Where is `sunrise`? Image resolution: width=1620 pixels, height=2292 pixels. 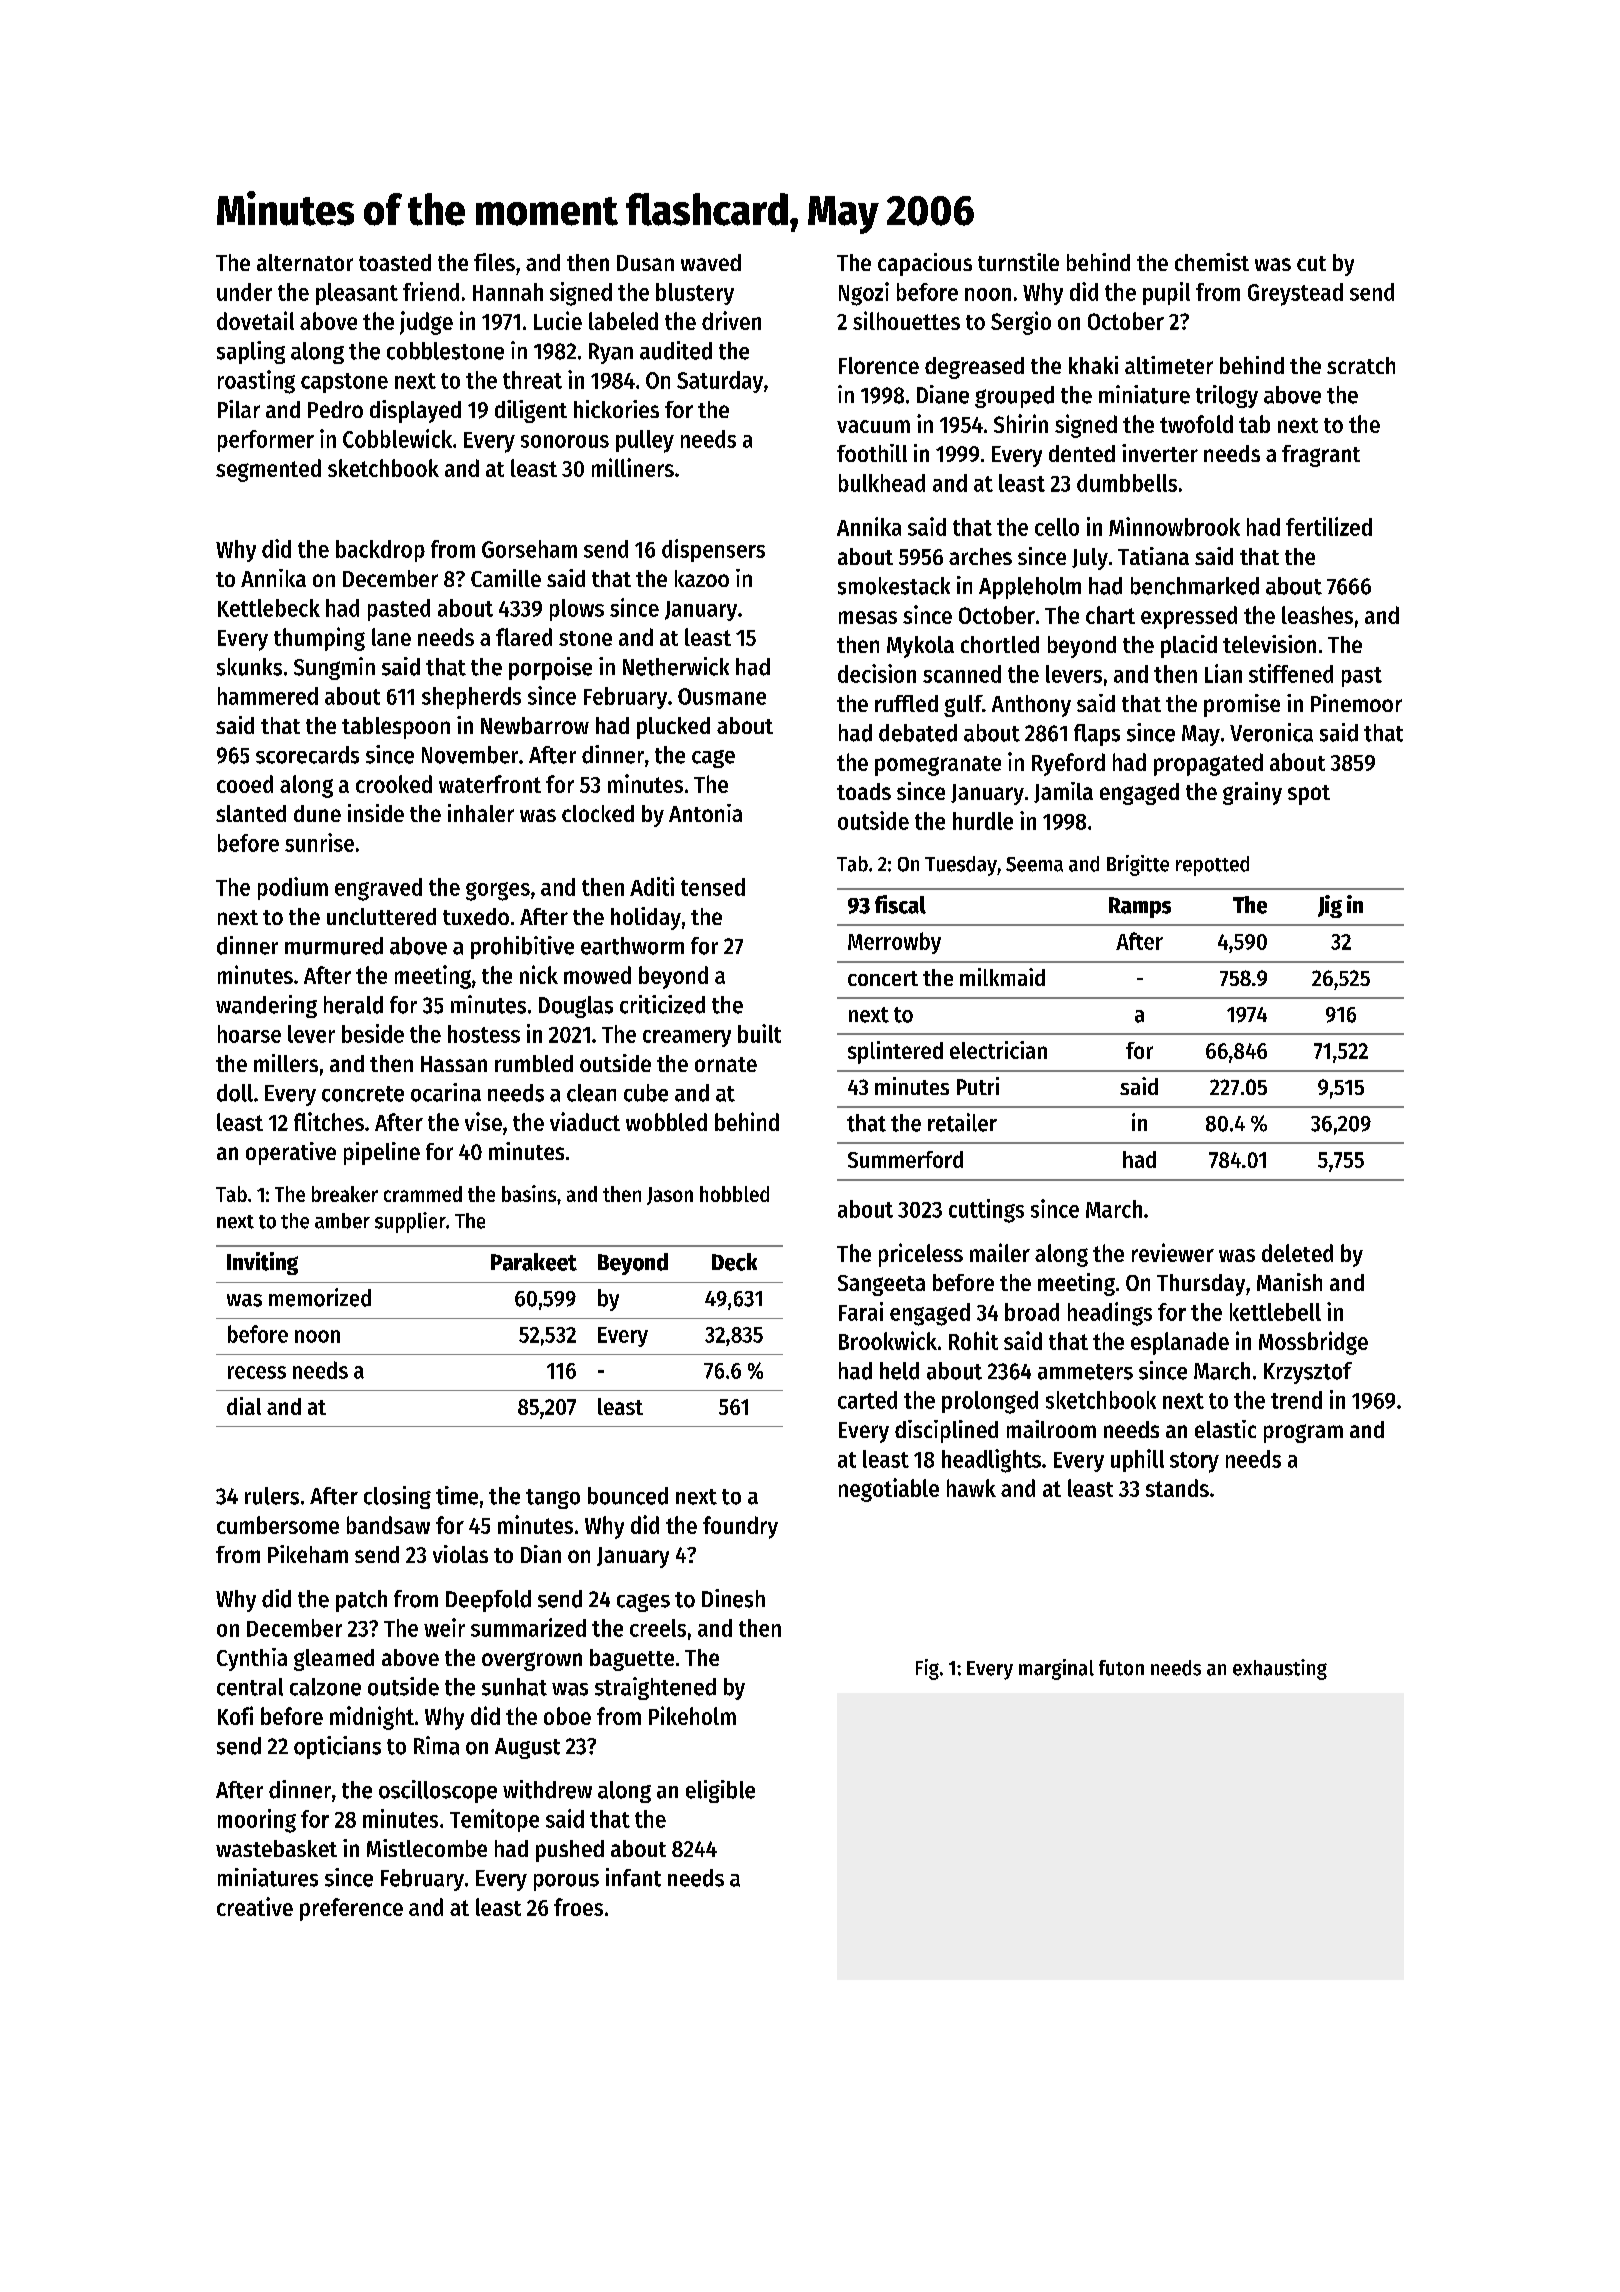 sunrise is located at coordinates (319, 842).
